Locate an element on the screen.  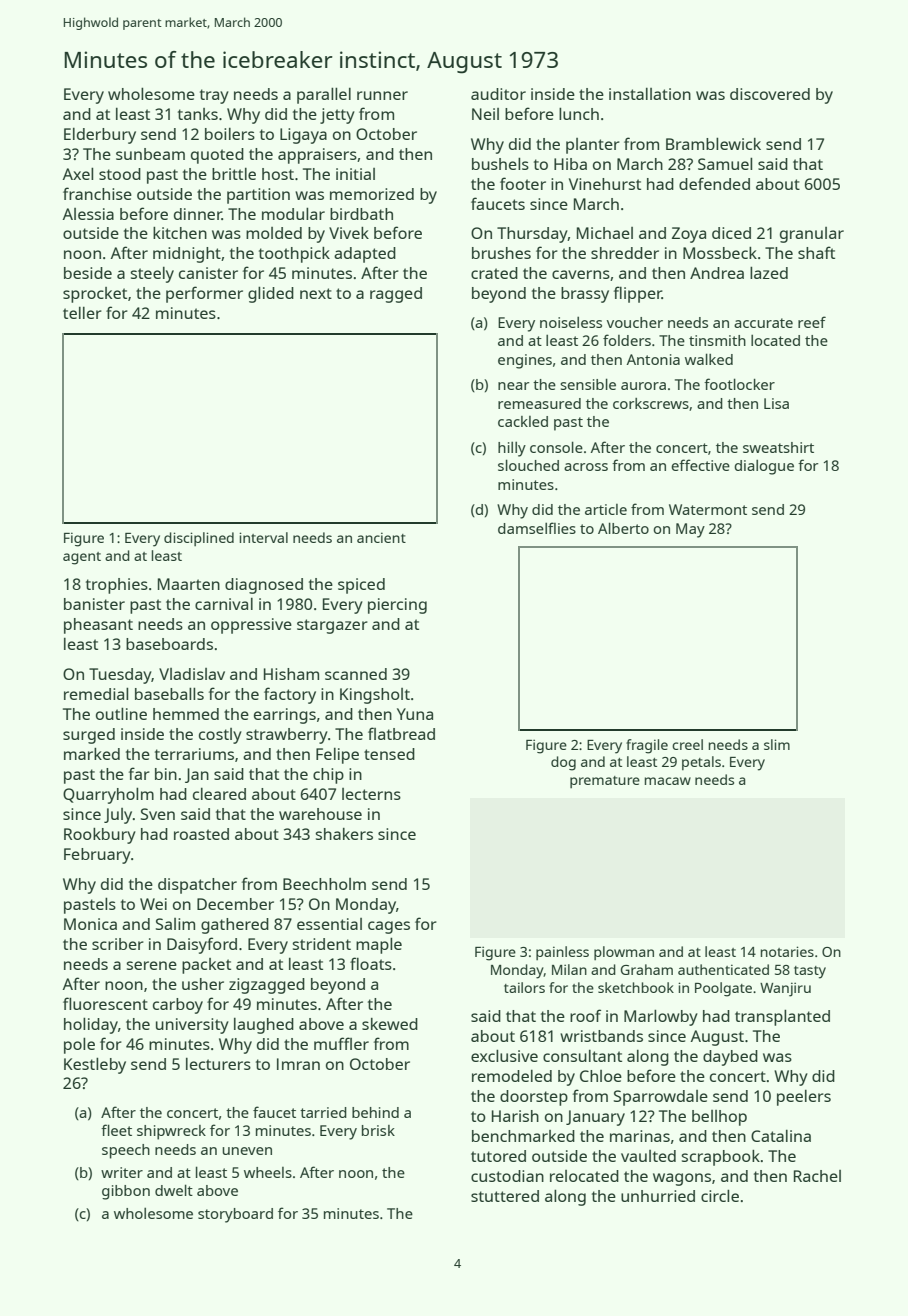
Watermont is located at coordinates (708, 509).
